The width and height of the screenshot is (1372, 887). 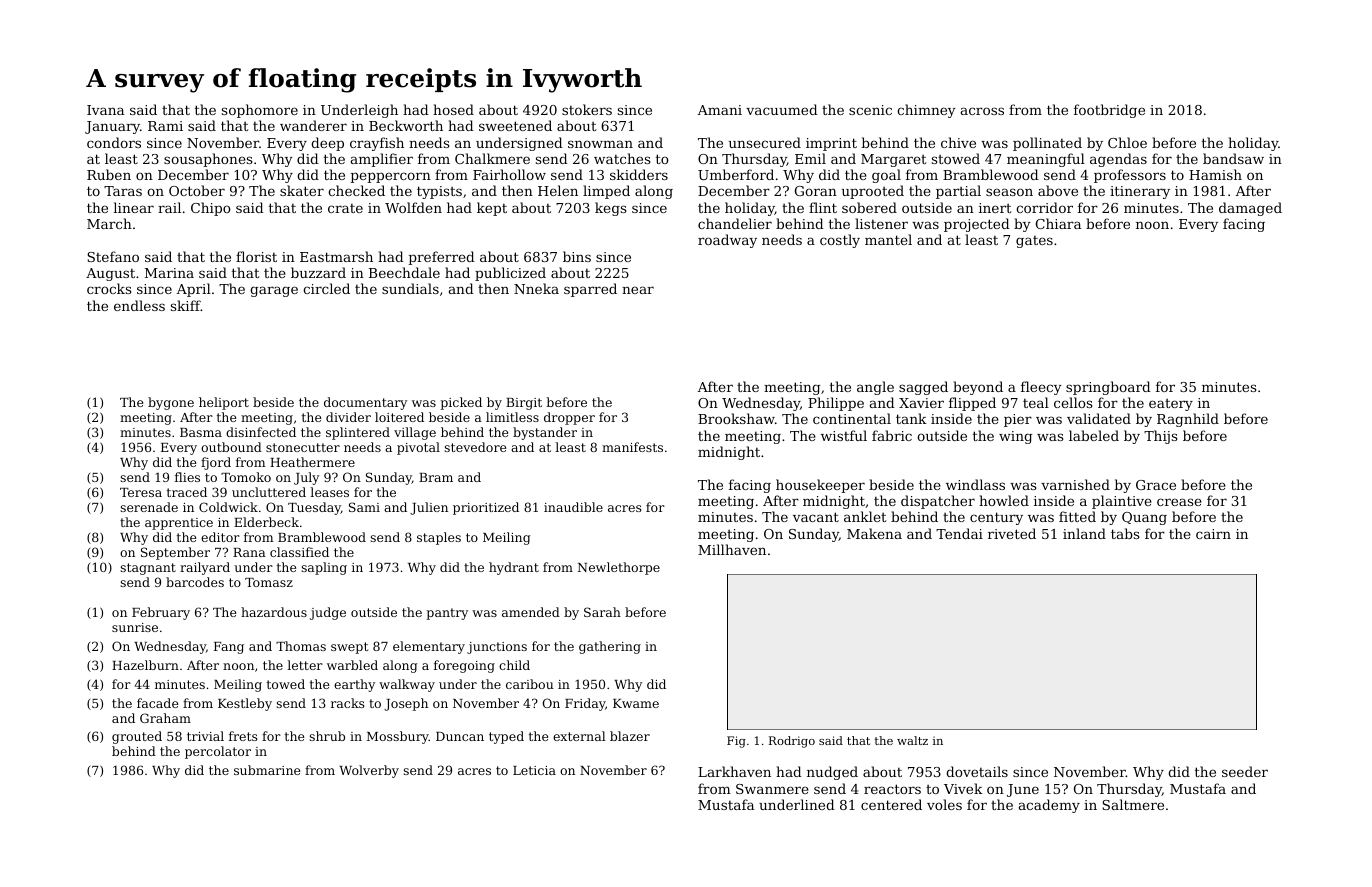 I want to click on Taras, so click(x=123, y=191).
